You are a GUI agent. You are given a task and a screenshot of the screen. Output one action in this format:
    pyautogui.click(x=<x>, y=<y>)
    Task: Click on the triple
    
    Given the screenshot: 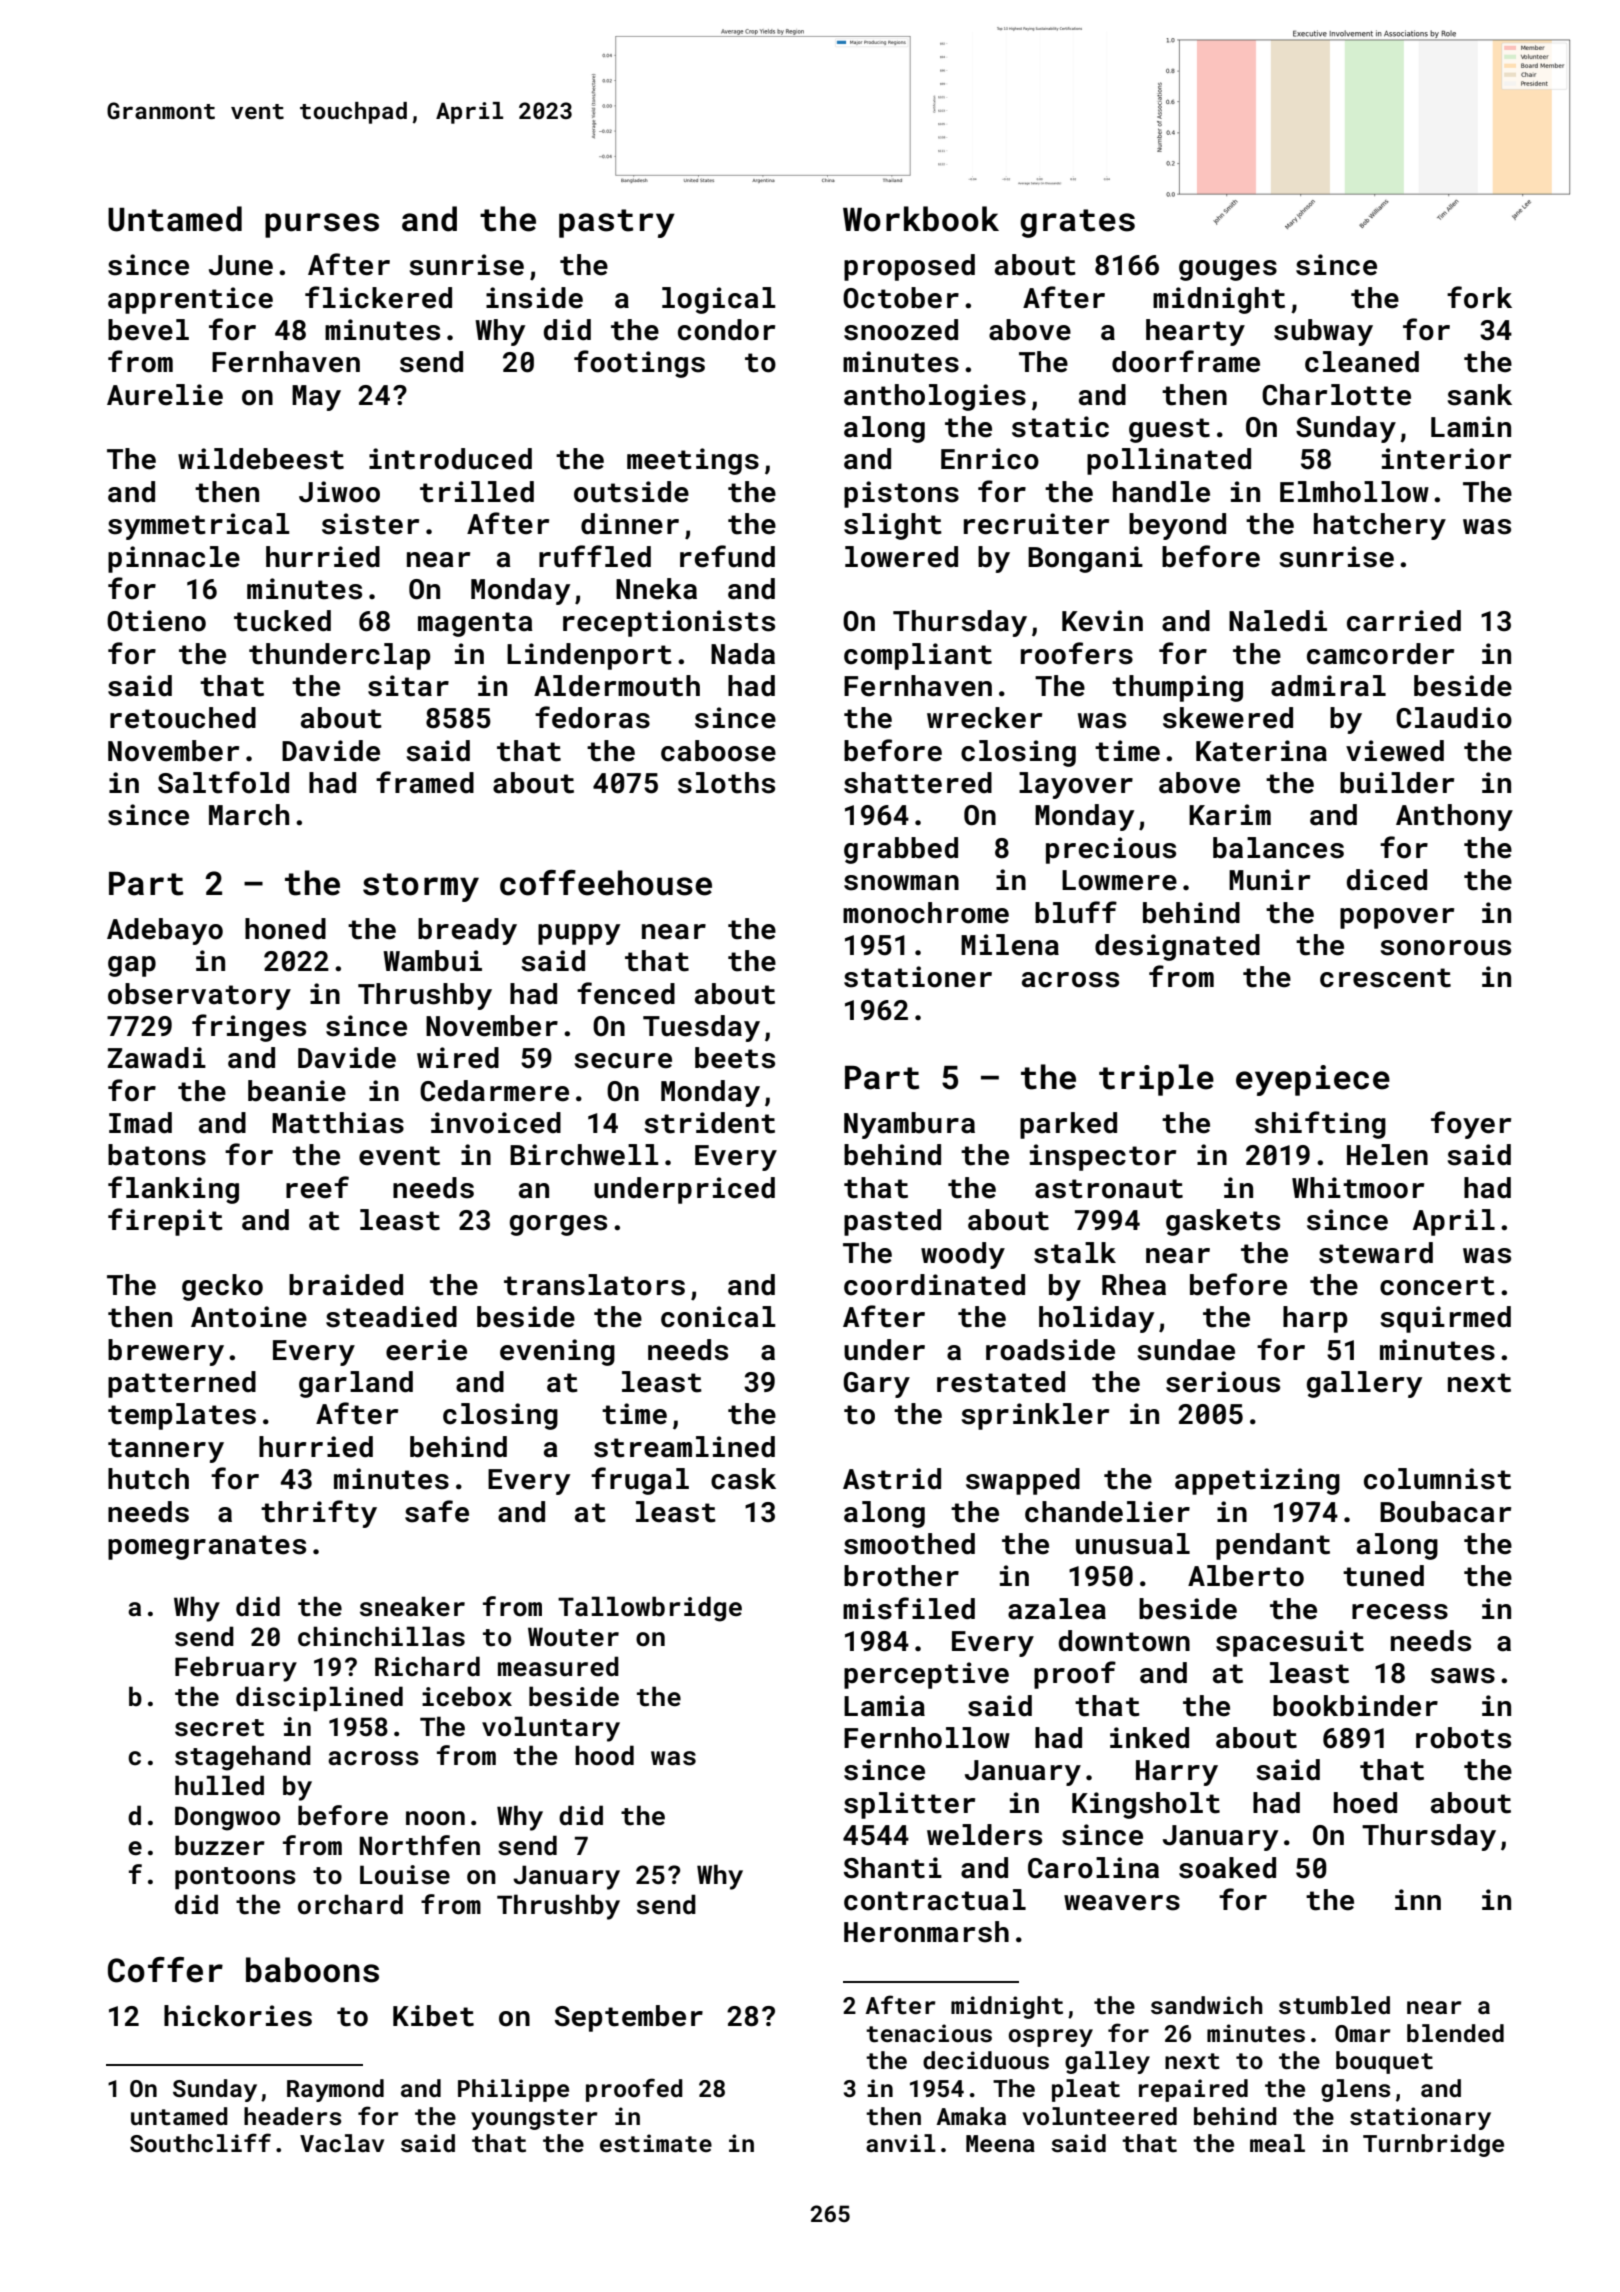 What is the action you would take?
    pyautogui.click(x=1156, y=1080)
